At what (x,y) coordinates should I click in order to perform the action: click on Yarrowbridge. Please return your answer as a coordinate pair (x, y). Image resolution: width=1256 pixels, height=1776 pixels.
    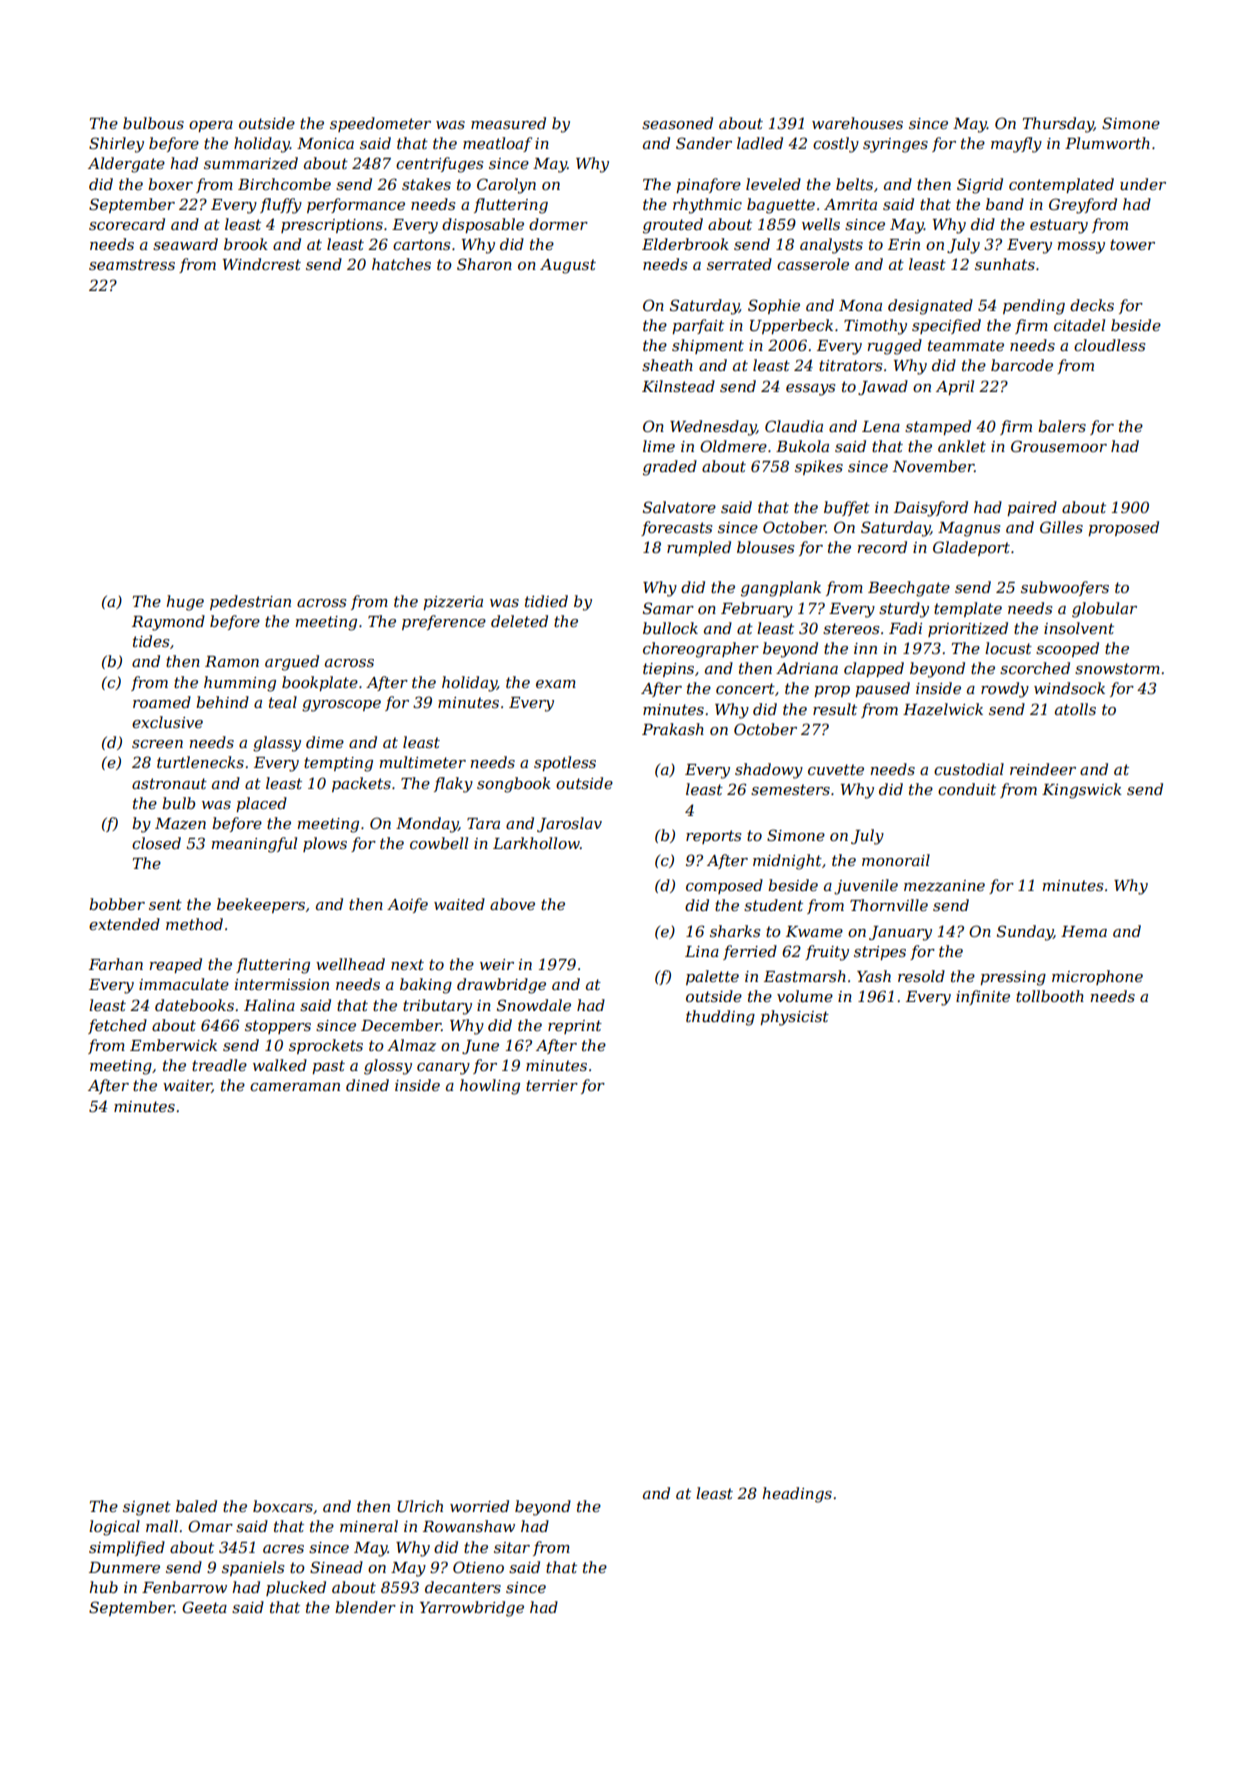
    Looking at the image, I should click on (472, 1609).
